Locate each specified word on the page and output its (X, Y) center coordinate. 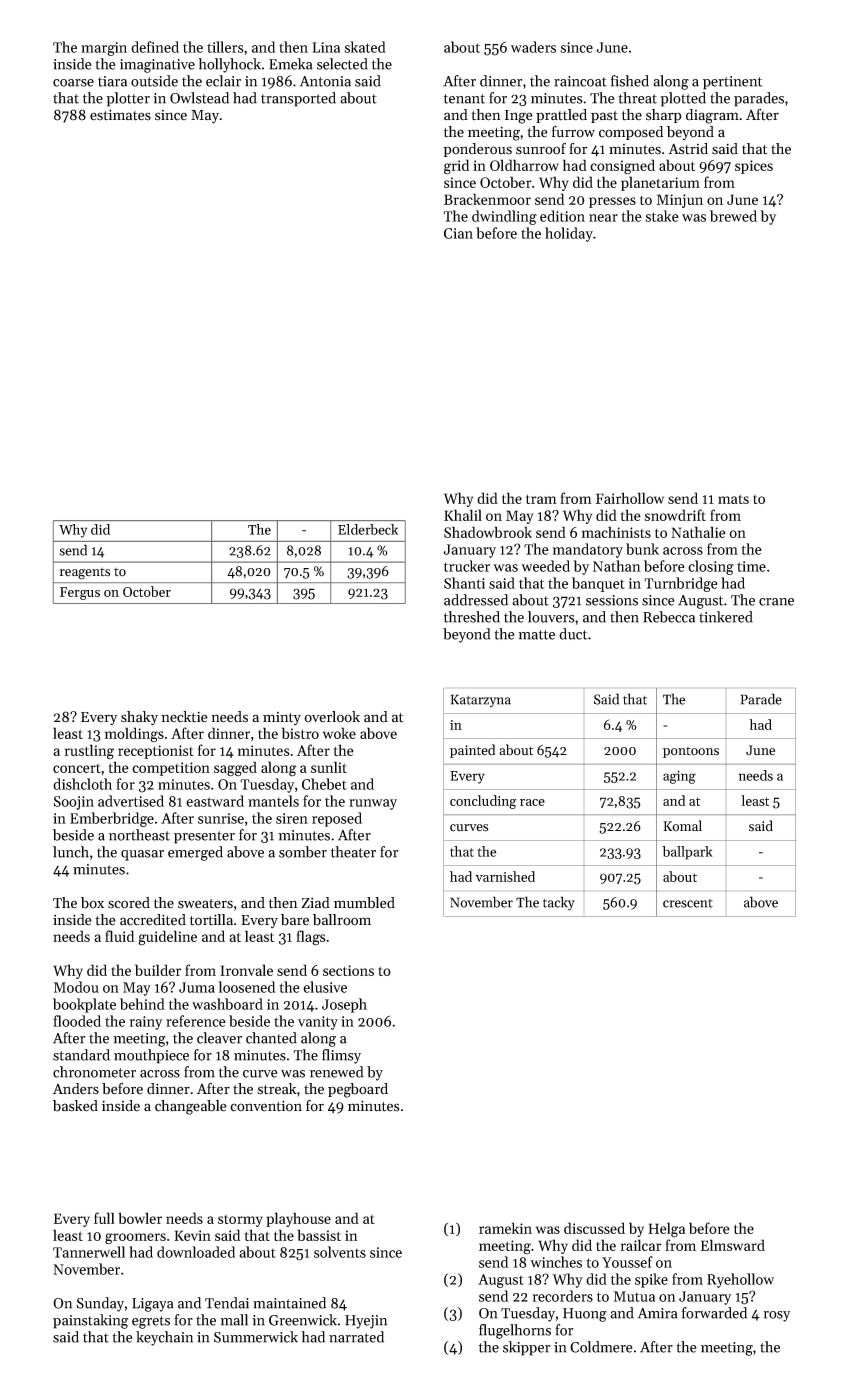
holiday (569, 234)
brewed (733, 216)
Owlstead (199, 98)
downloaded (196, 1252)
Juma (197, 987)
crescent (688, 903)
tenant (464, 99)
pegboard (358, 1090)
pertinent (733, 83)
